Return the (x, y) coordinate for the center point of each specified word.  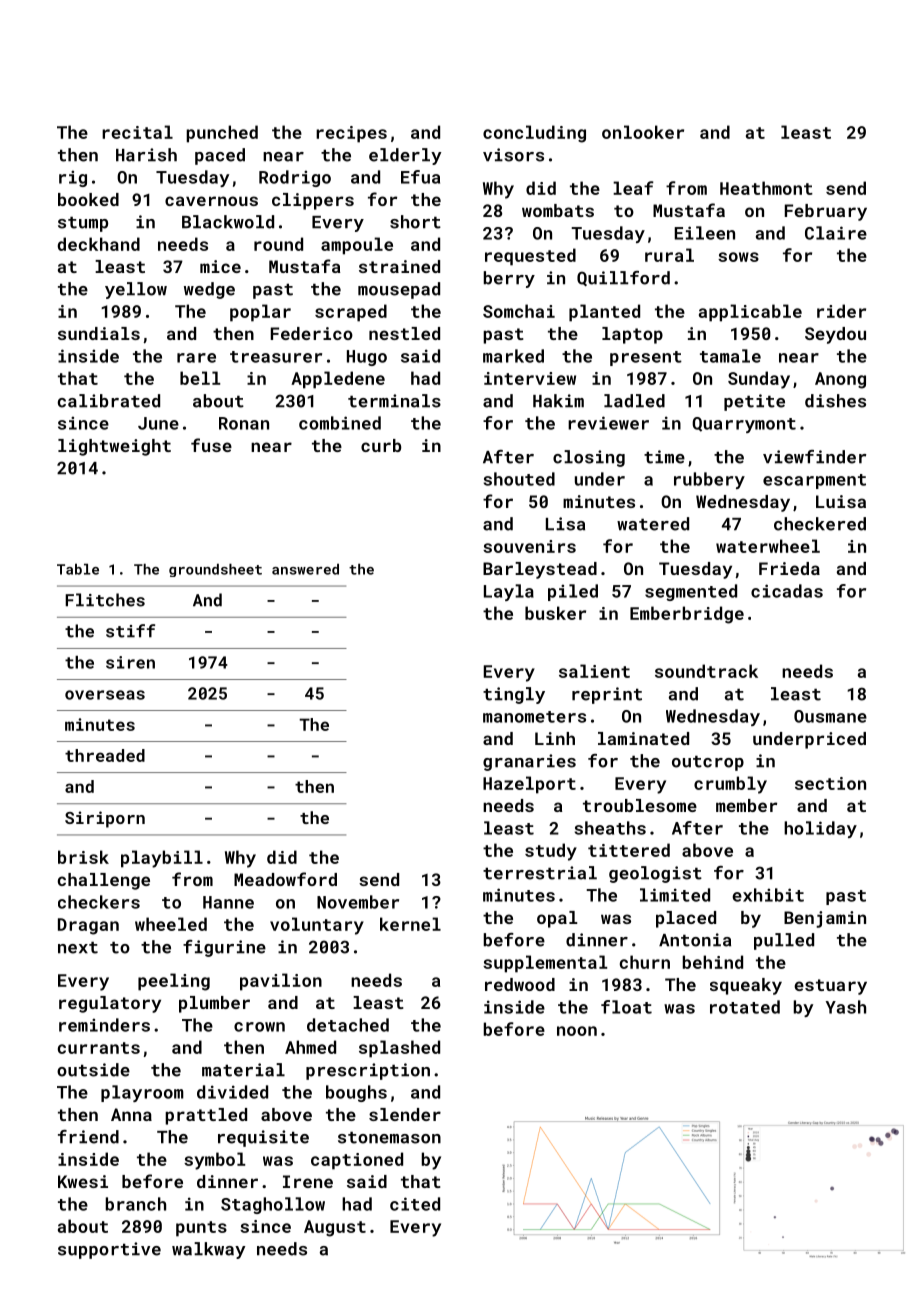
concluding (534, 134)
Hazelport (529, 785)
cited (415, 1204)
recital (137, 132)
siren (130, 662)
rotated (745, 1007)
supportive (109, 1250)
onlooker (643, 132)
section (830, 783)
